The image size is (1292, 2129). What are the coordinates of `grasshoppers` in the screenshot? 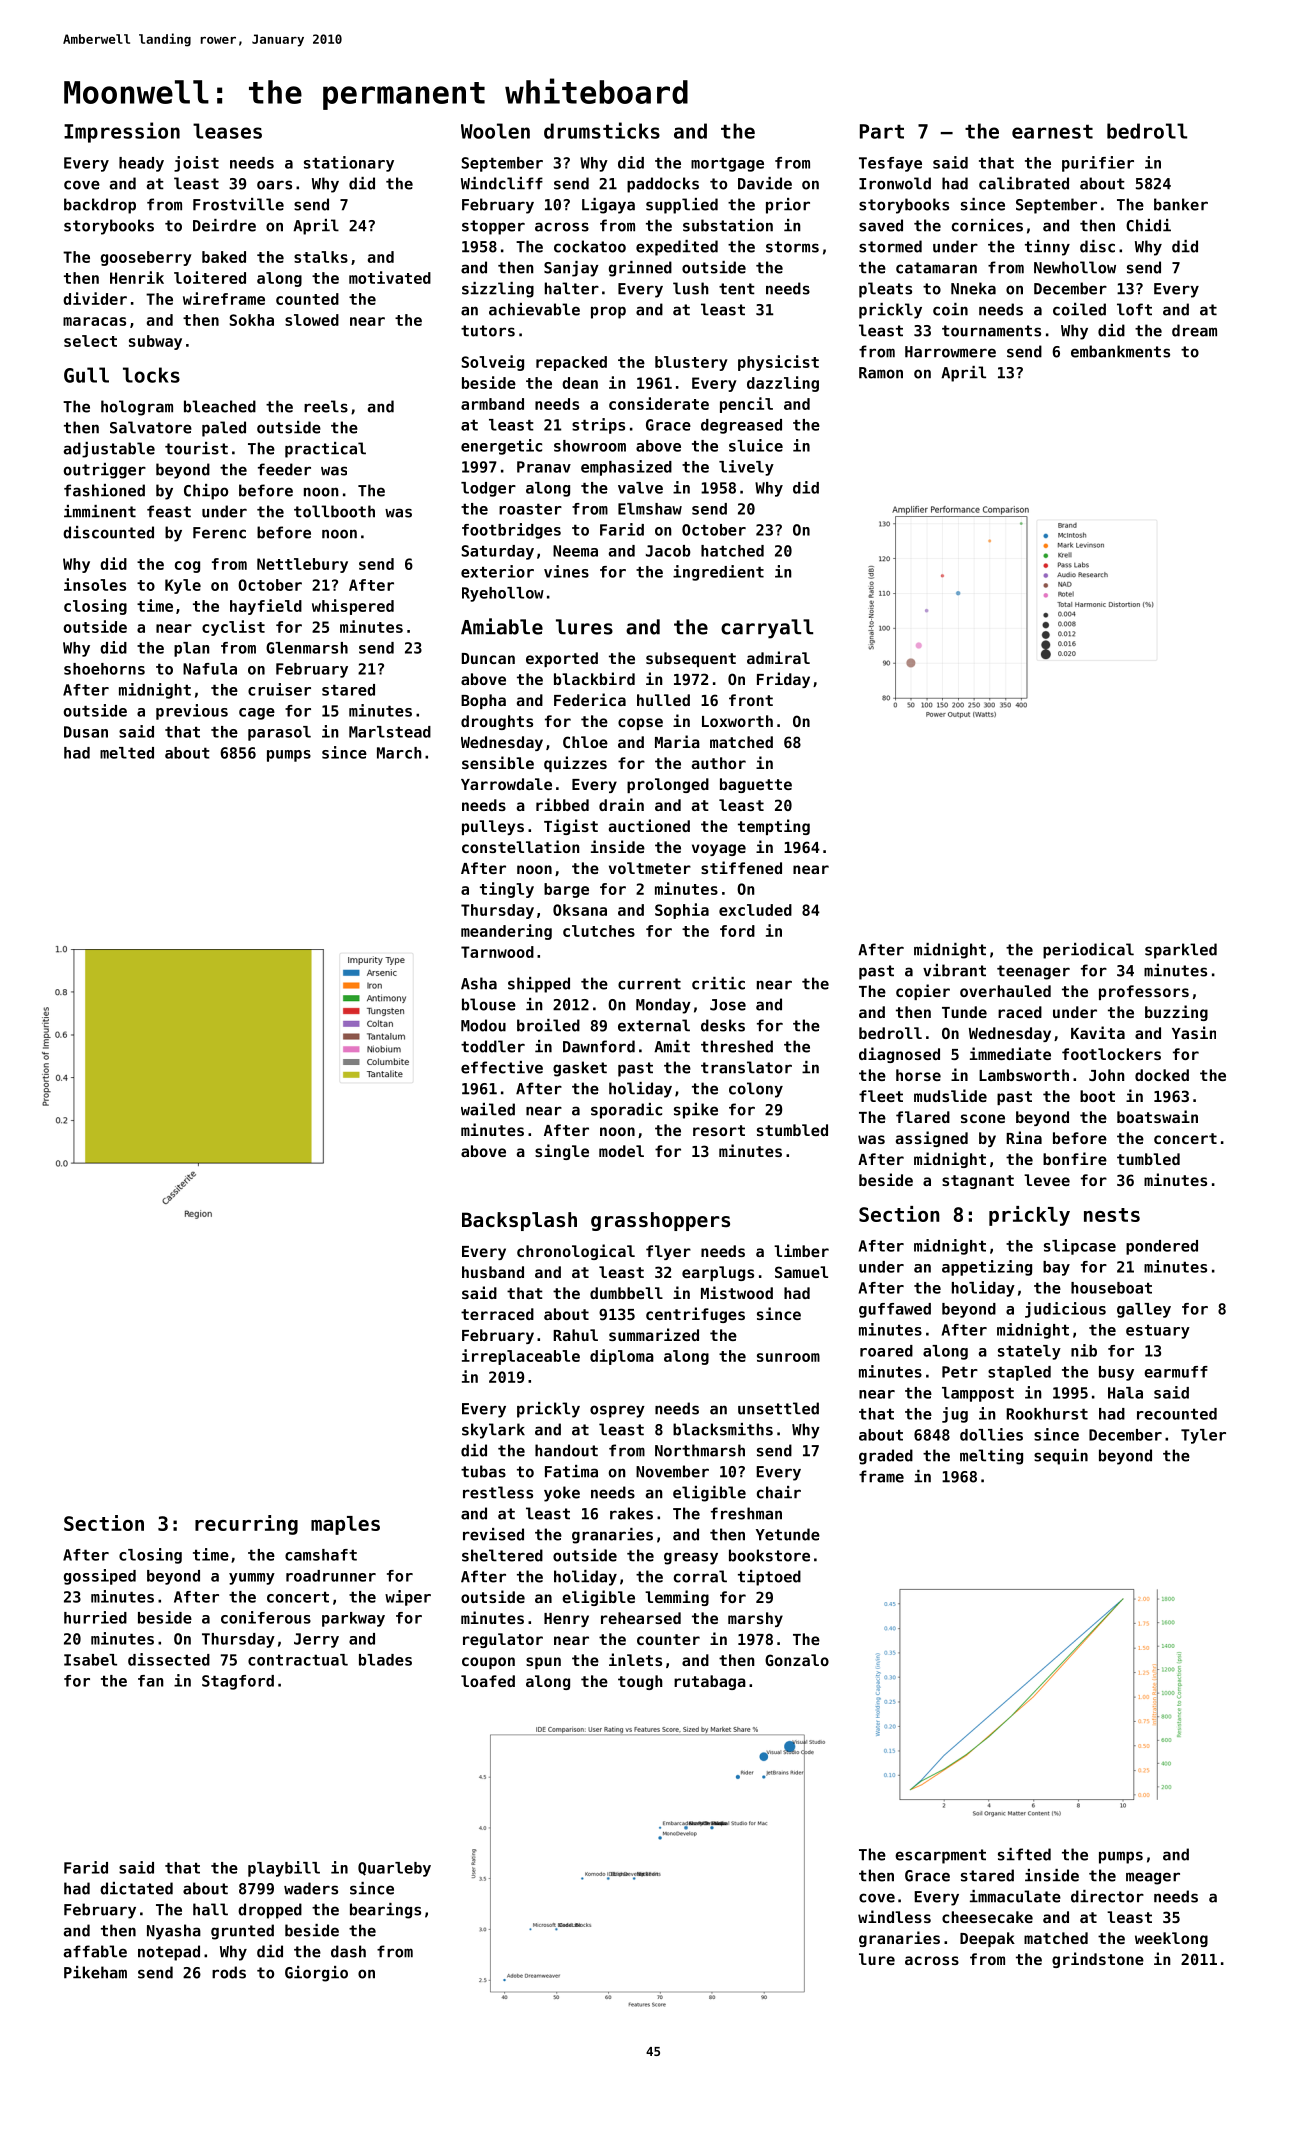 It's located at (660, 1221).
